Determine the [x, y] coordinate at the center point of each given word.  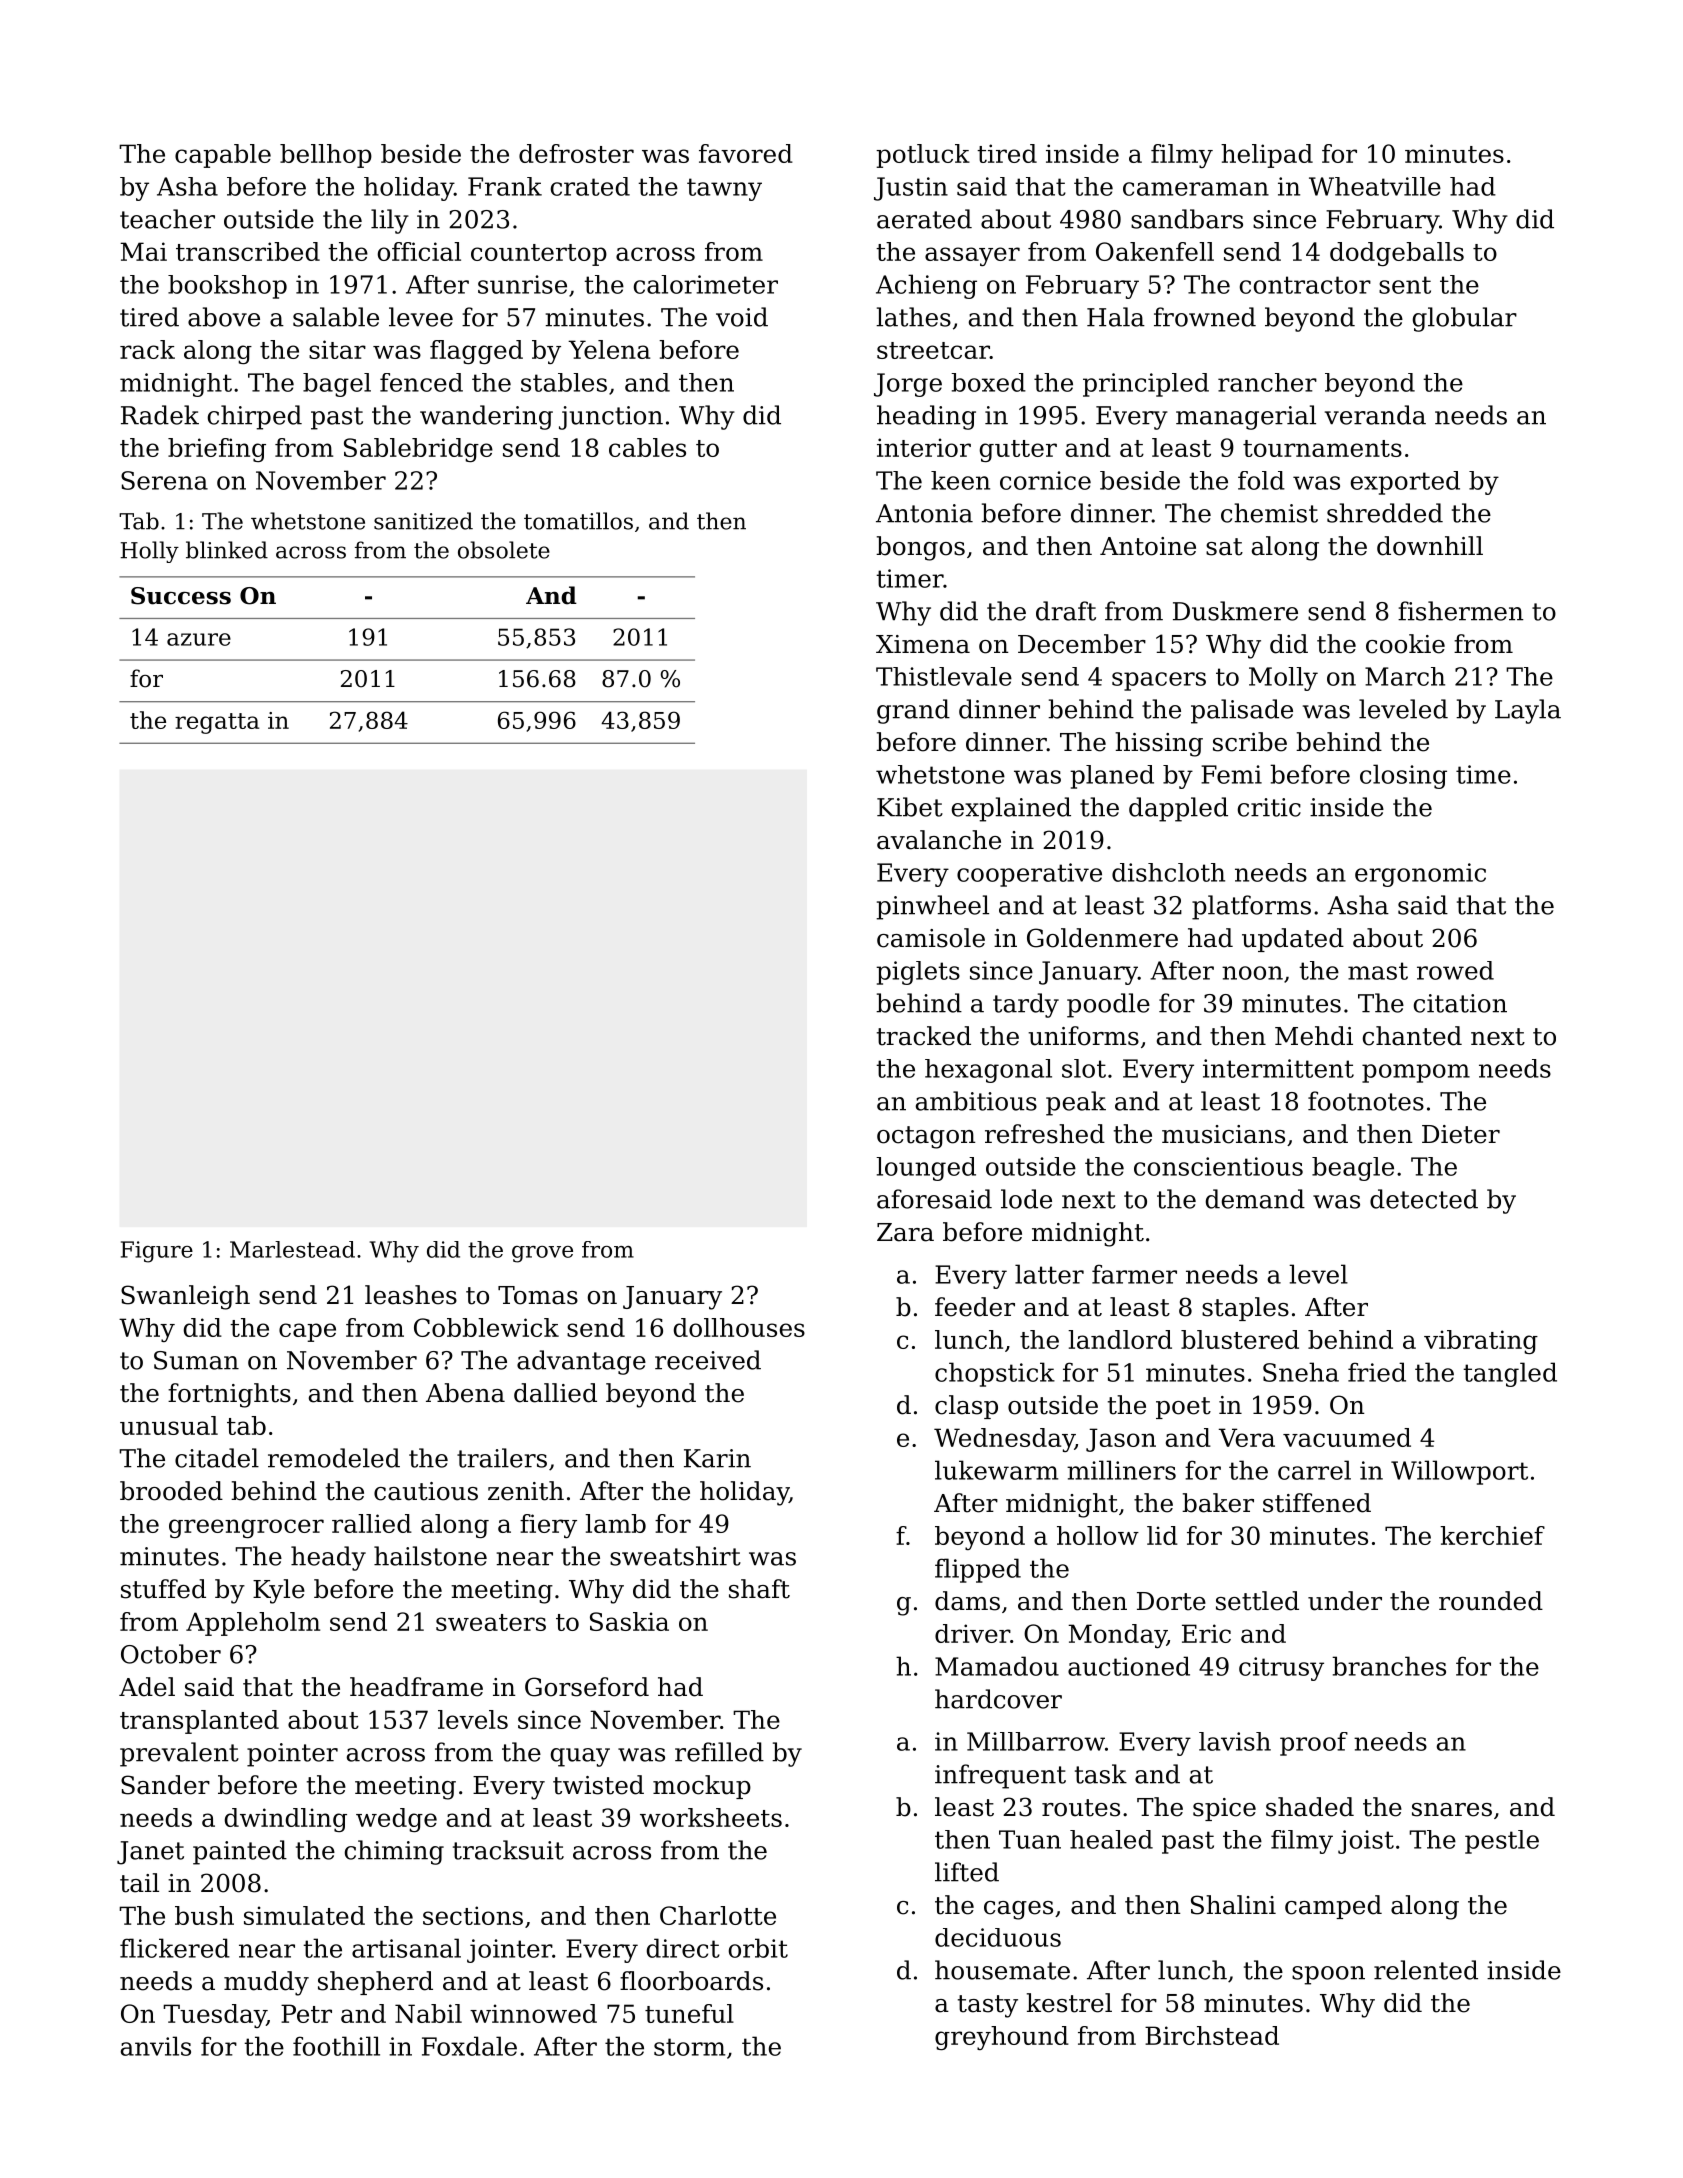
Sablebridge [418, 450]
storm [689, 2047]
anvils [156, 2046]
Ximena [923, 644]
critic [1269, 807]
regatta [217, 723]
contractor [1305, 285]
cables [647, 447]
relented [1426, 1970]
